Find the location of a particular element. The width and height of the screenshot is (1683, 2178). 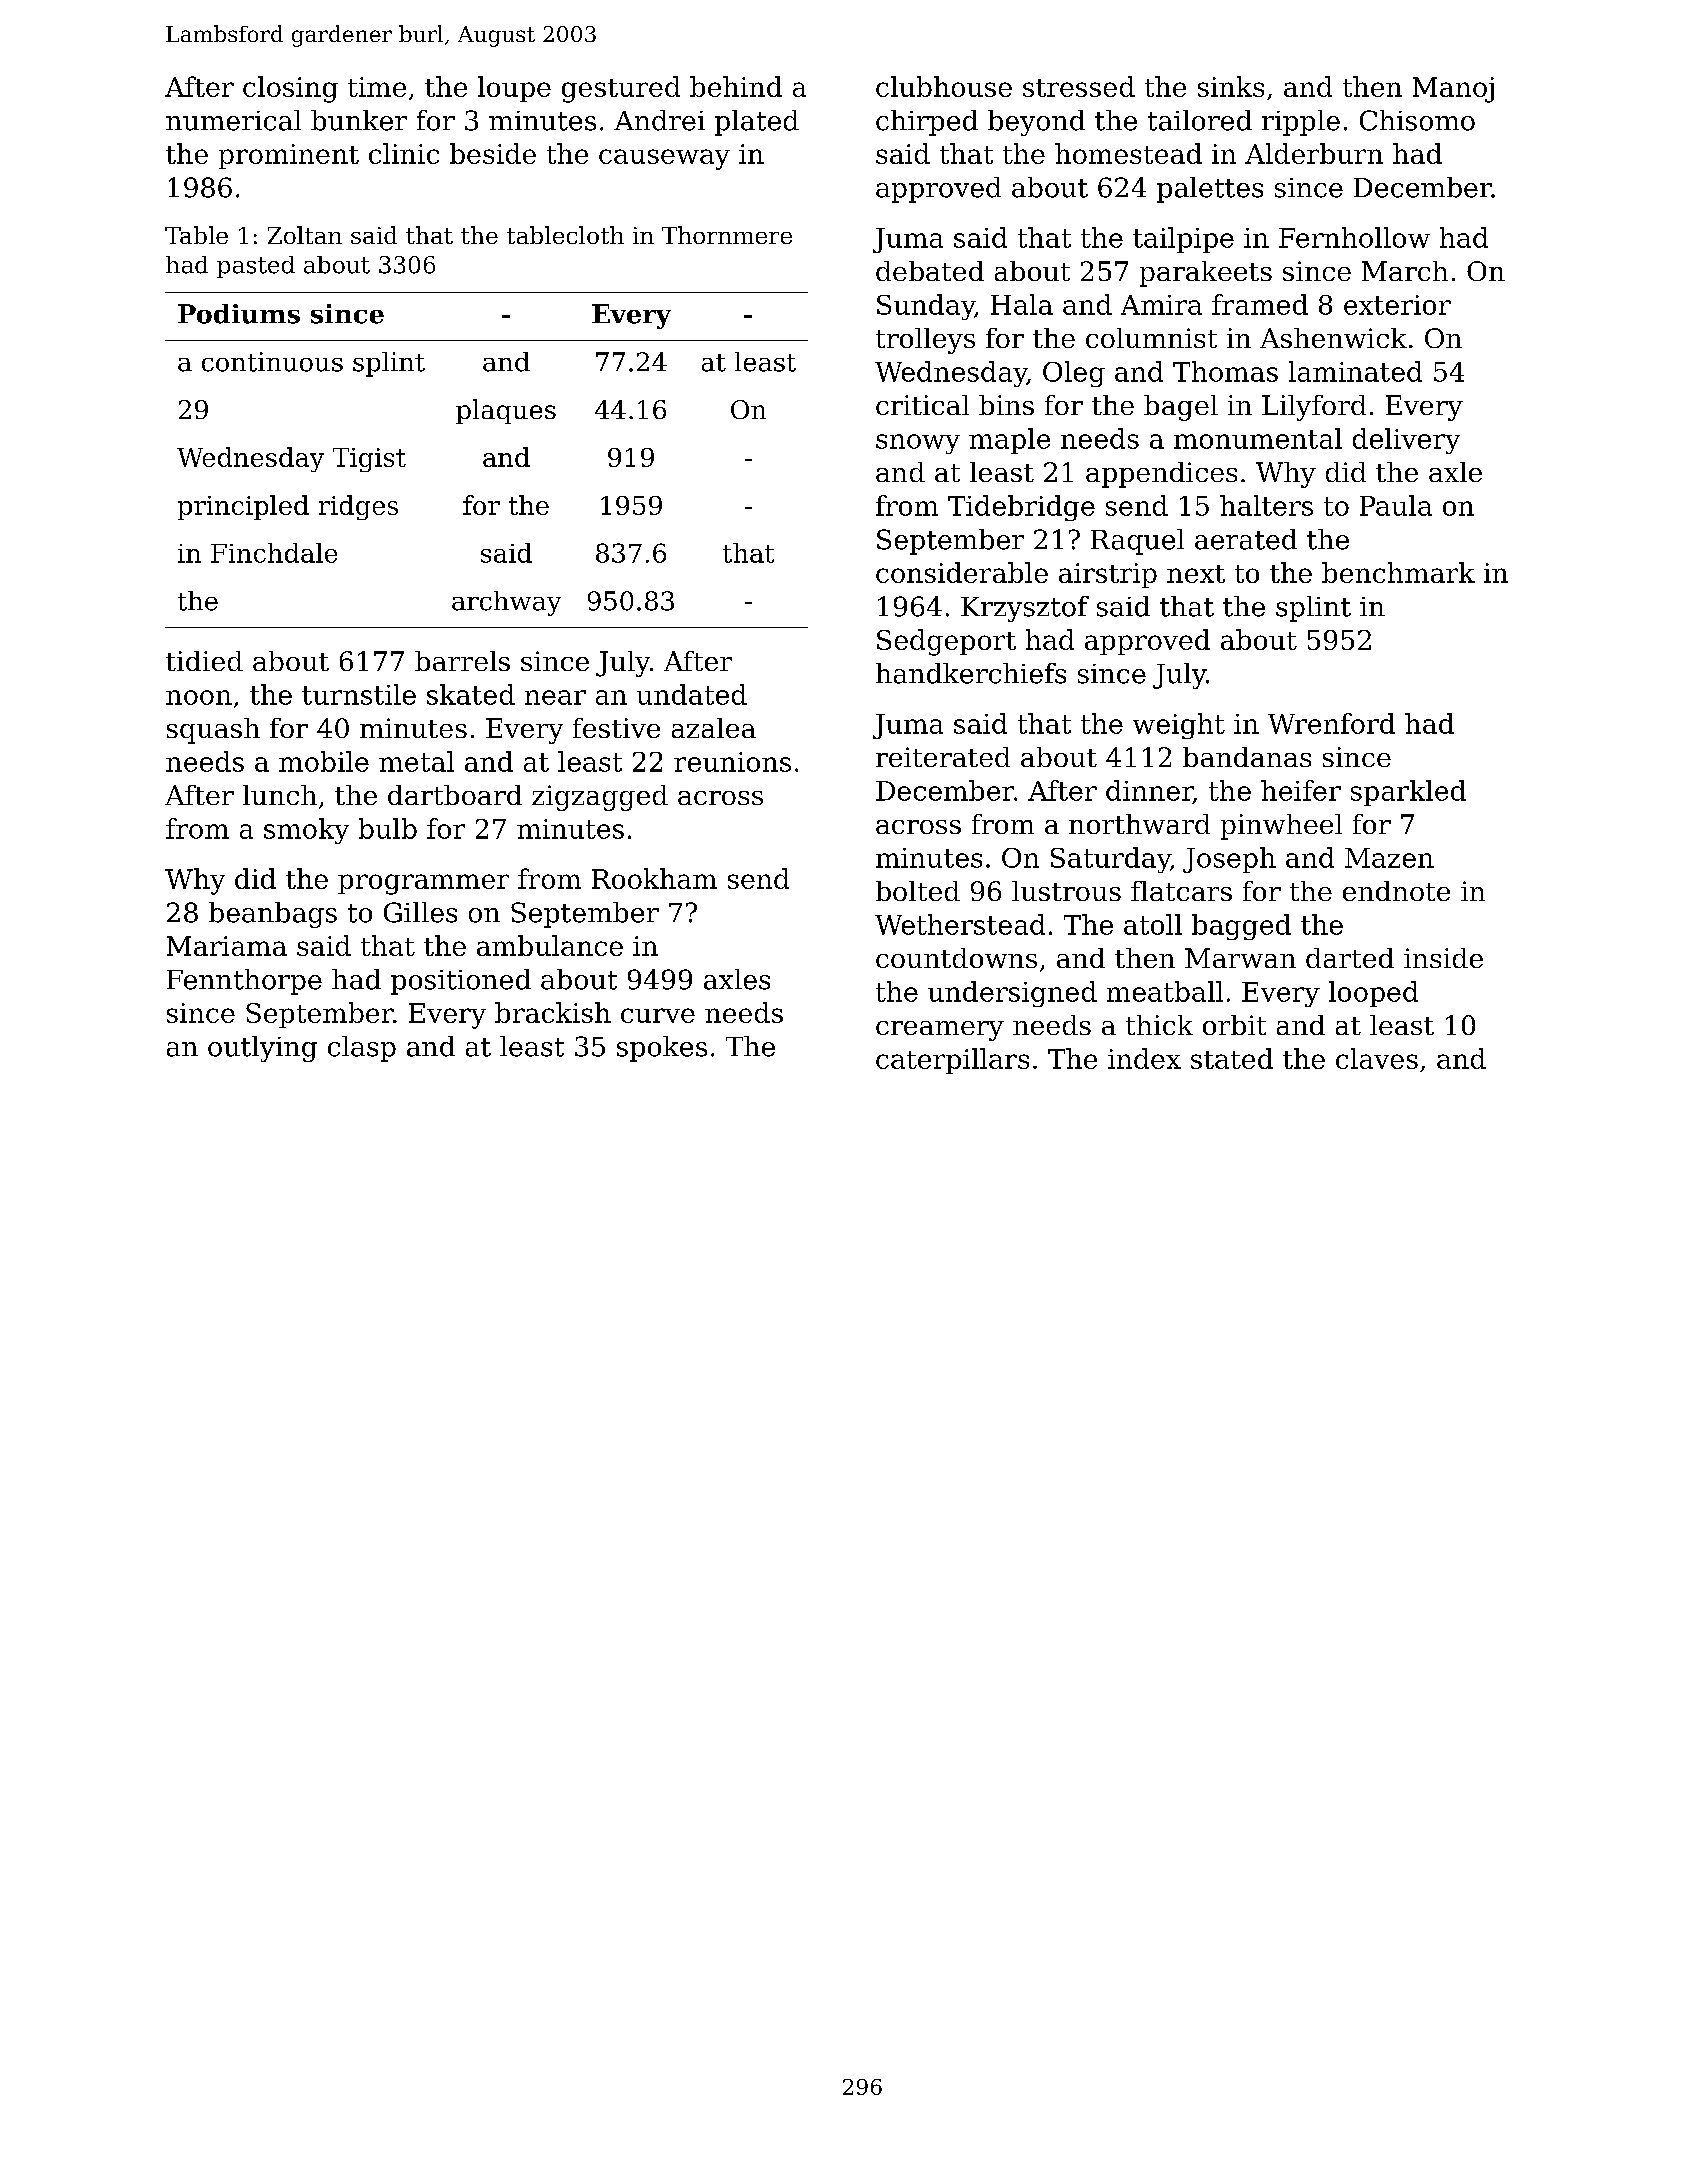

clasp is located at coordinates (362, 1049).
